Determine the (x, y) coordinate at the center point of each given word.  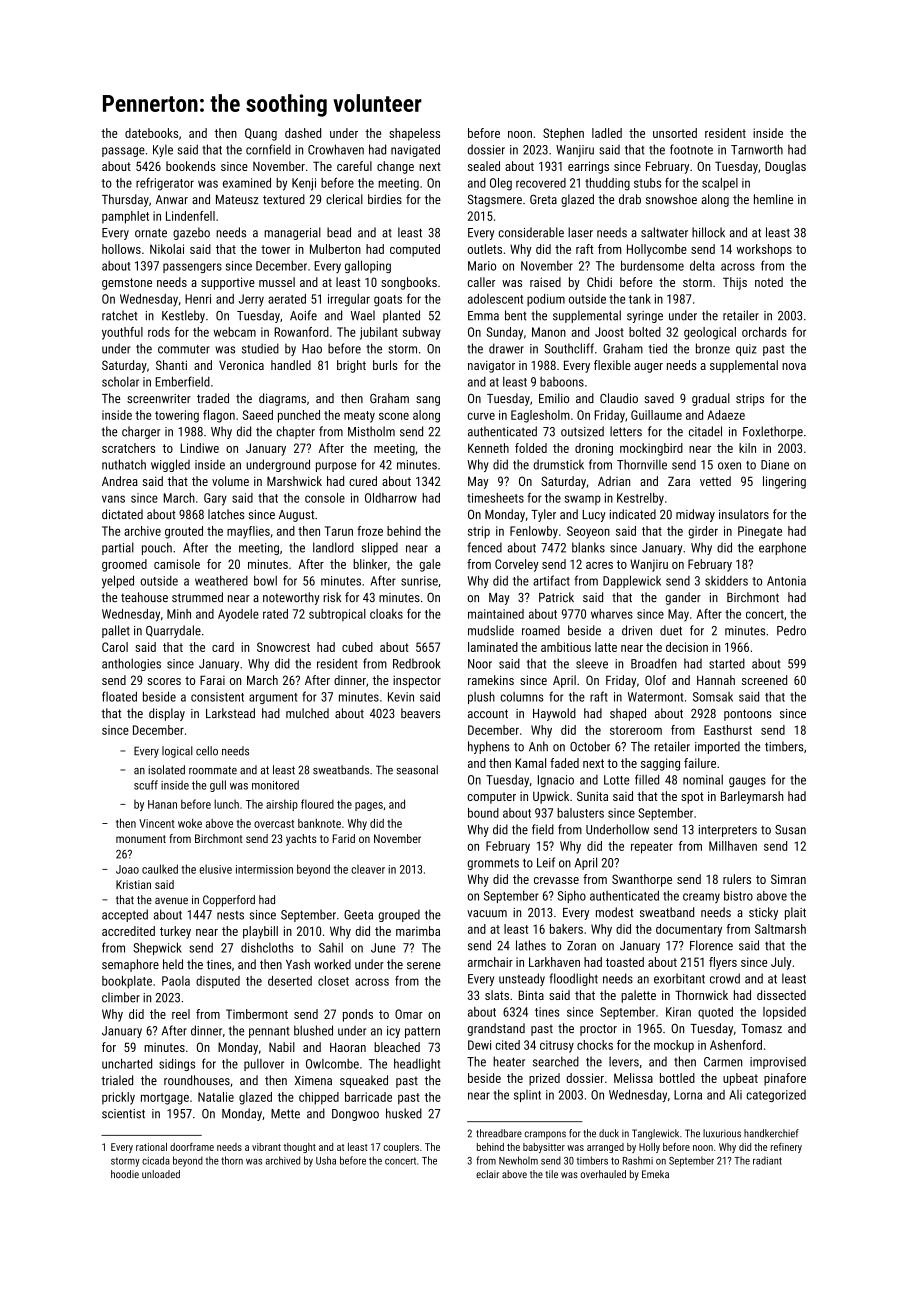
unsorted (675, 133)
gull (218, 786)
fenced (485, 547)
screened (764, 680)
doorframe (192, 1147)
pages (369, 806)
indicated (633, 514)
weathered (221, 580)
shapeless (414, 134)
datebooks (151, 133)
